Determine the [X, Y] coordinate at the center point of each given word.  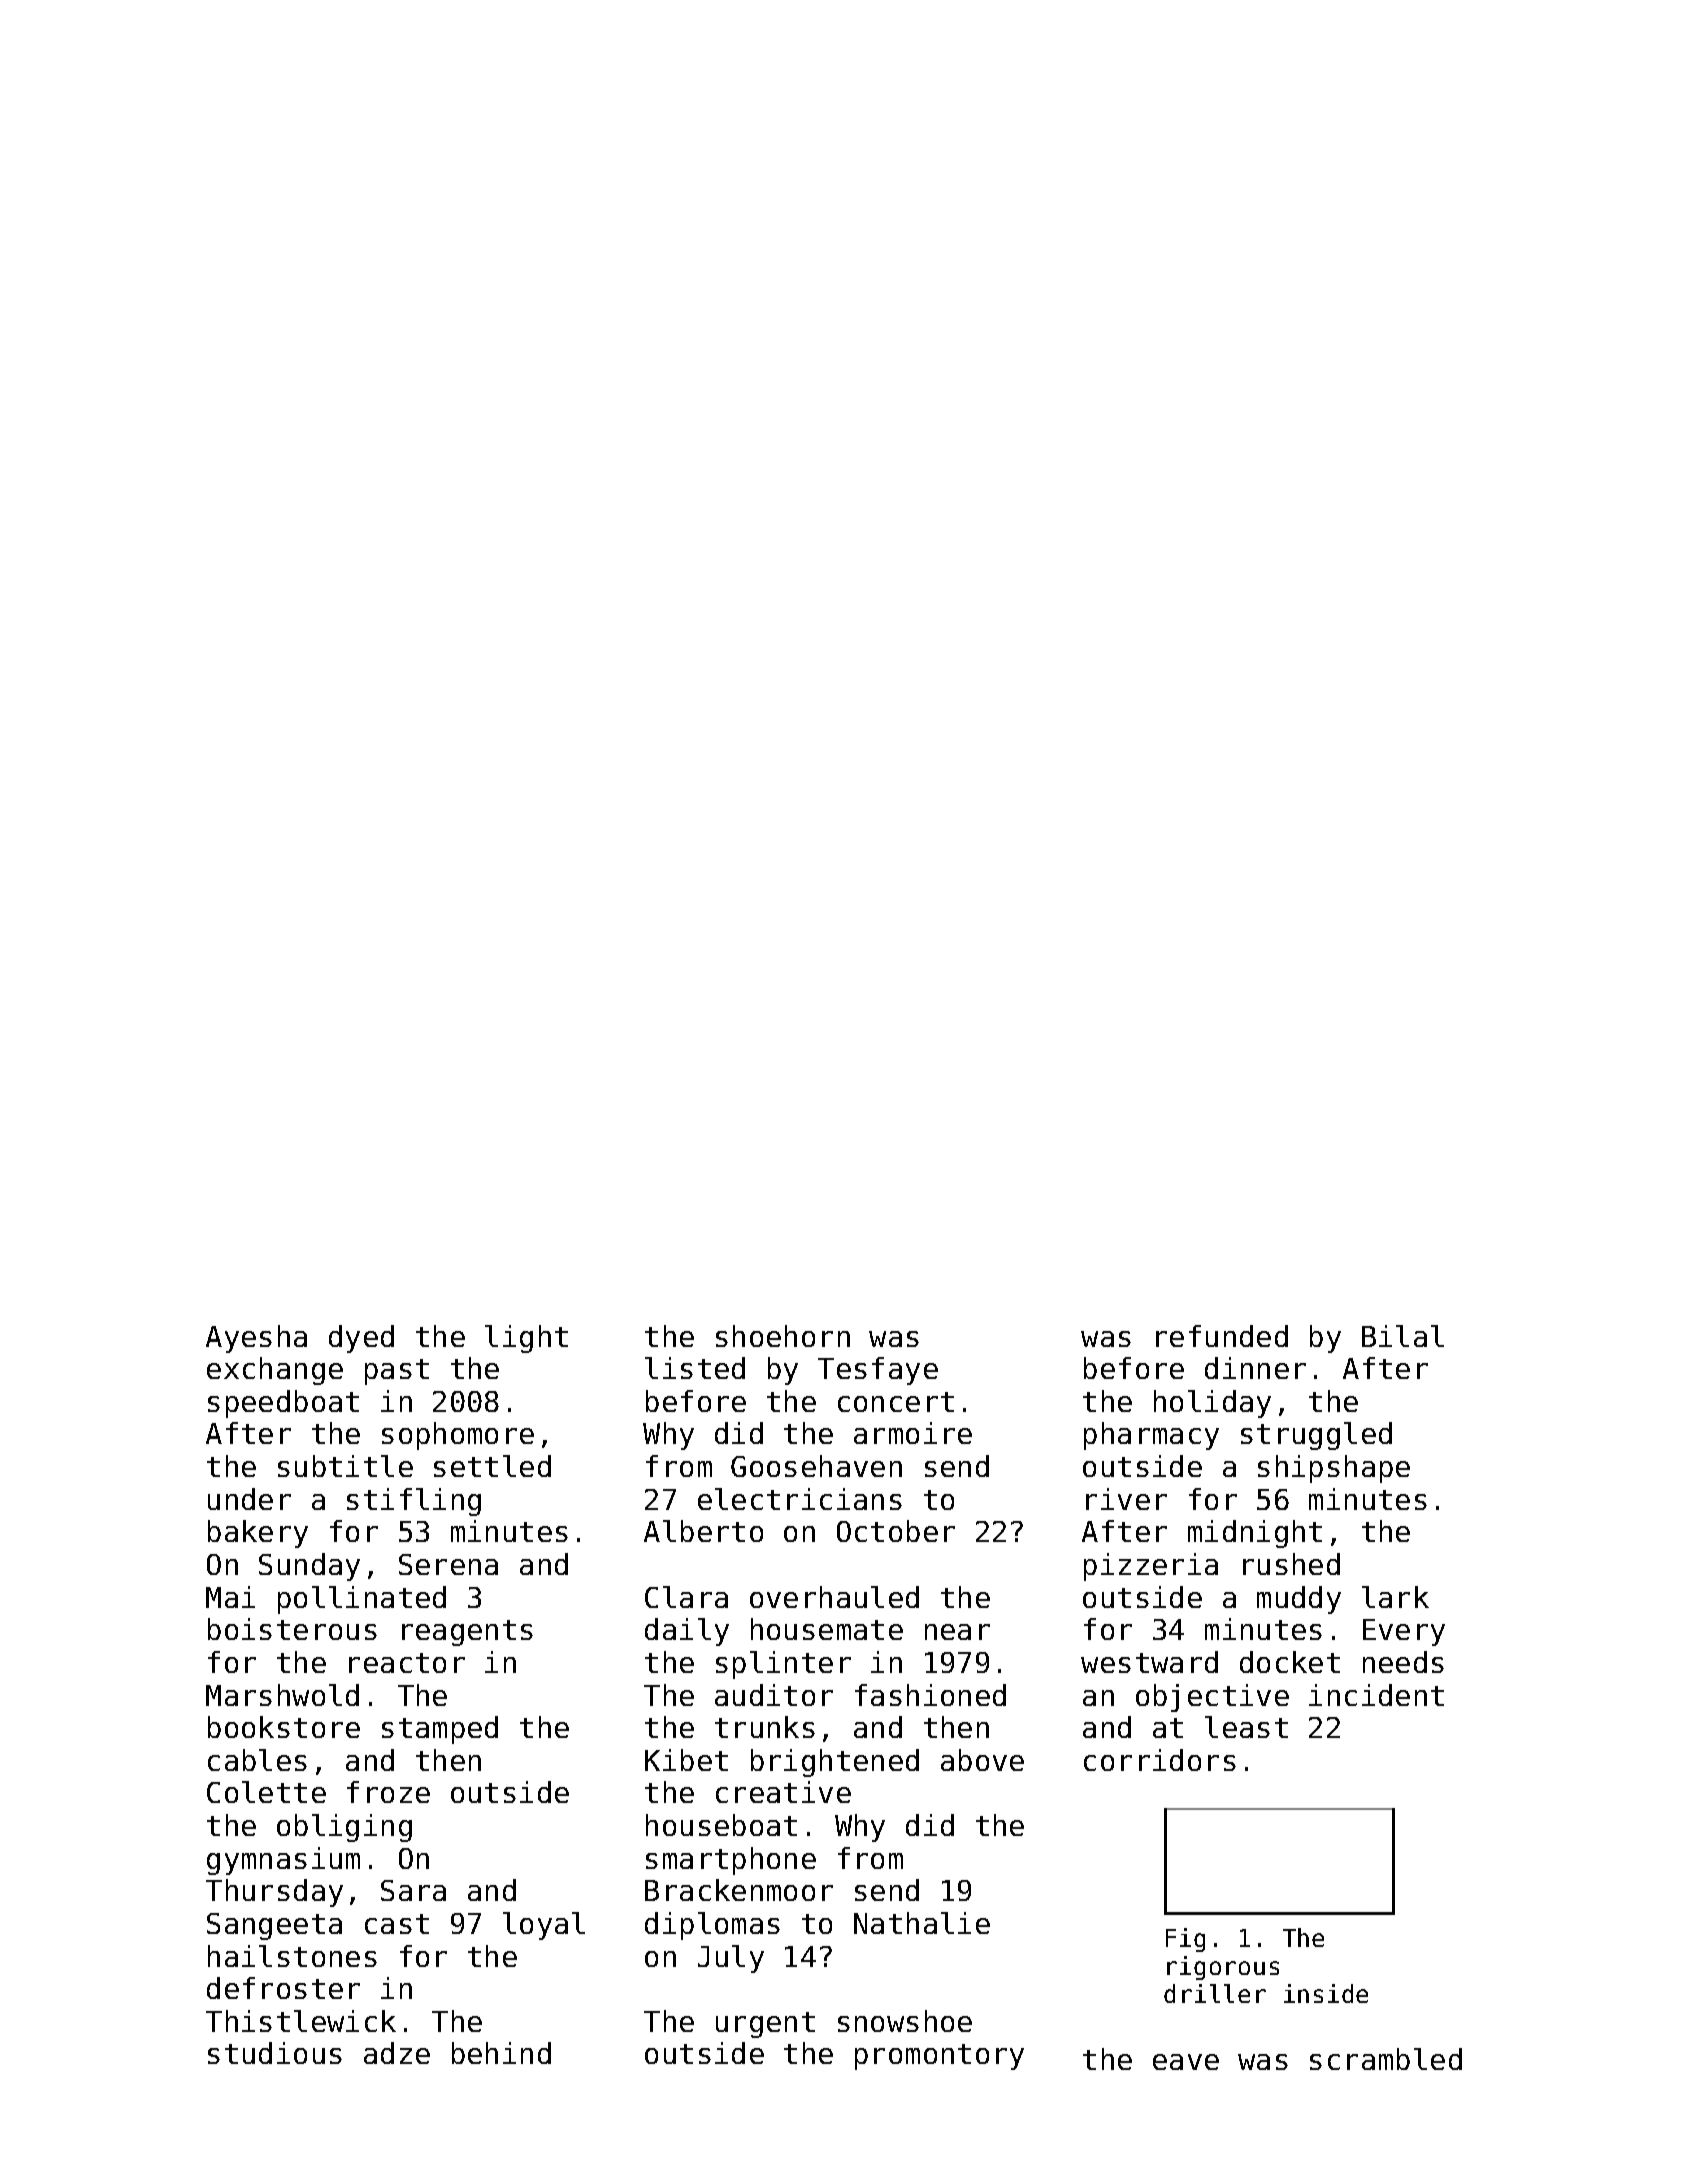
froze [388, 1792]
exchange [275, 1371]
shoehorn [783, 1336]
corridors [1160, 1760]
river [1126, 1499]
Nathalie [922, 1923]
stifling [414, 1502]
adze [397, 2053]
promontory [939, 2057]
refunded [1222, 1336]
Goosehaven [816, 1466]
